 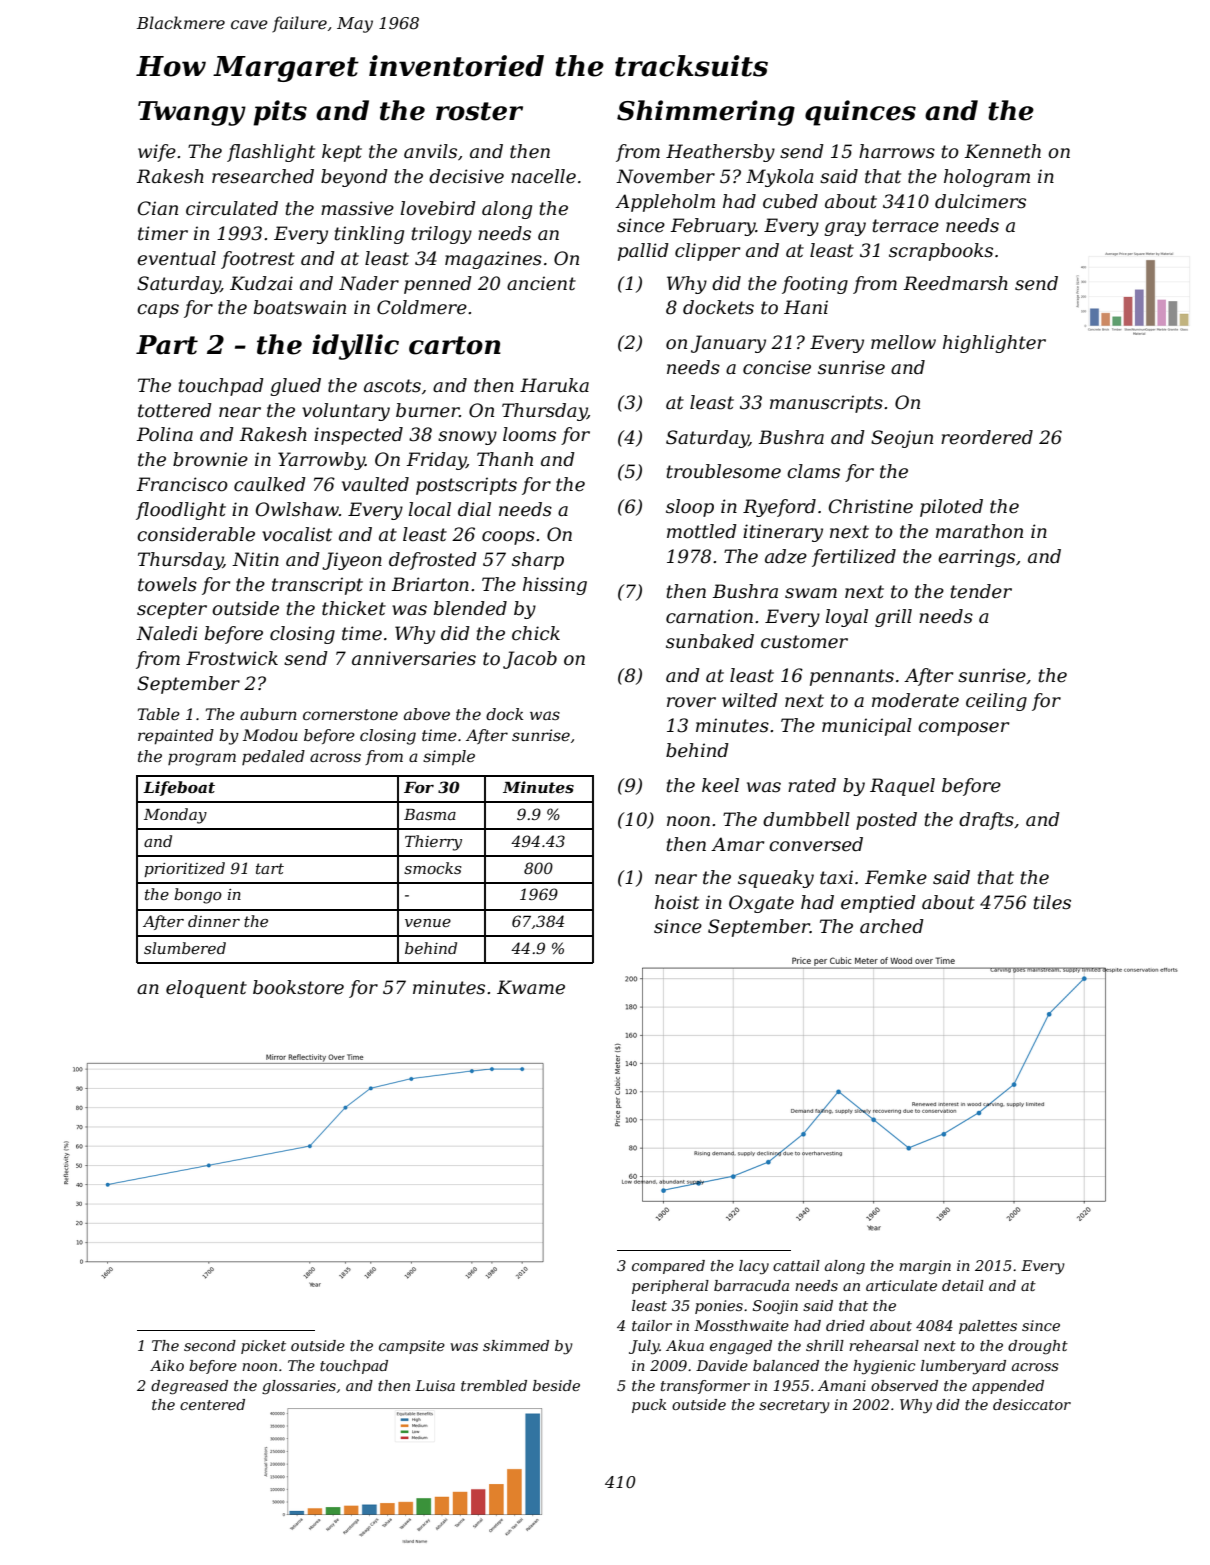 I want to click on Modou, so click(x=270, y=735).
